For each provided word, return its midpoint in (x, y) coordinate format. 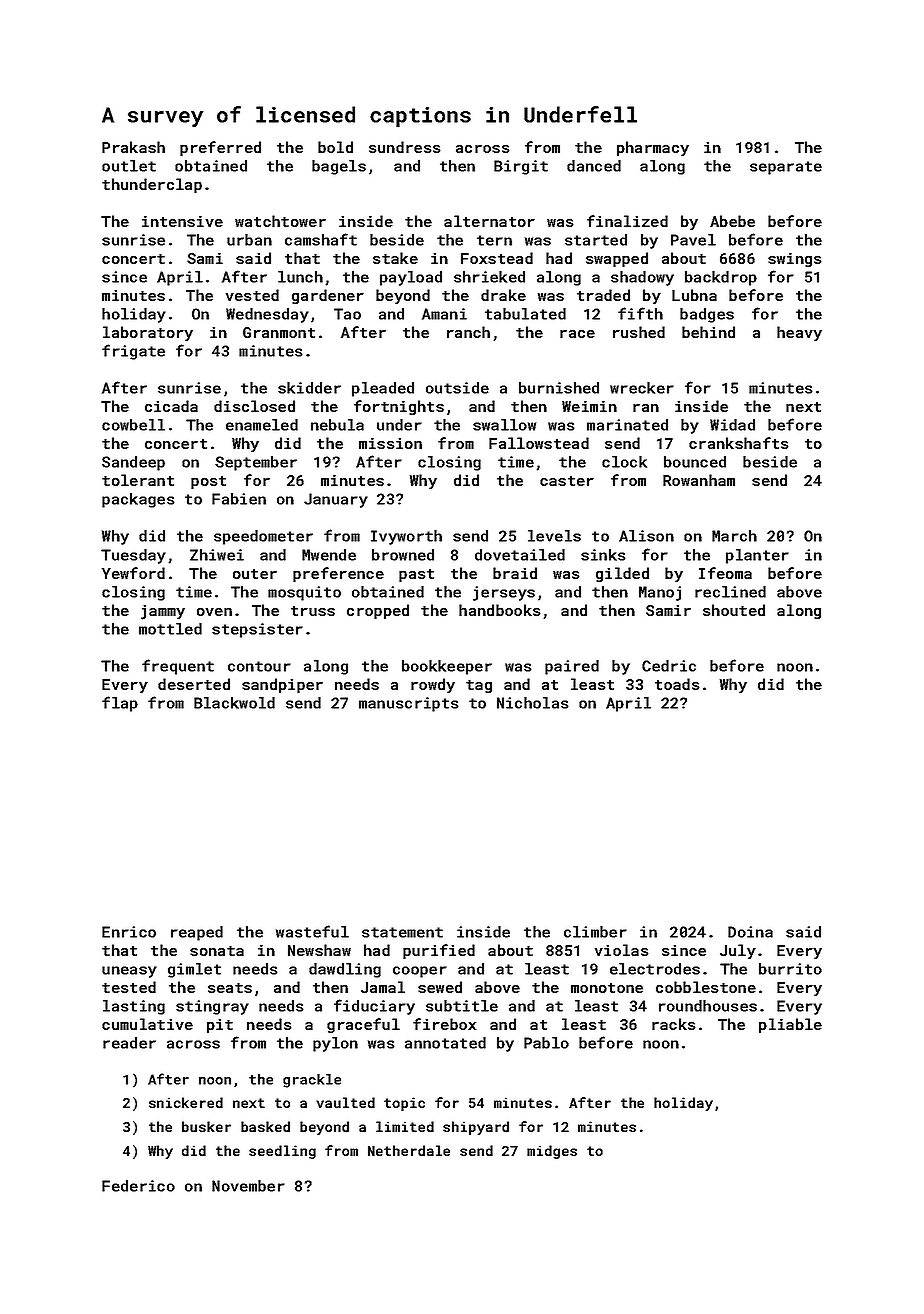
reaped (197, 933)
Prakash (133, 147)
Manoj (660, 593)
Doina (750, 932)
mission (390, 443)
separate (786, 168)
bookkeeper (447, 667)
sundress (404, 147)
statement (402, 932)
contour (259, 666)
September (256, 463)
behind (708, 332)
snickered (186, 1102)
